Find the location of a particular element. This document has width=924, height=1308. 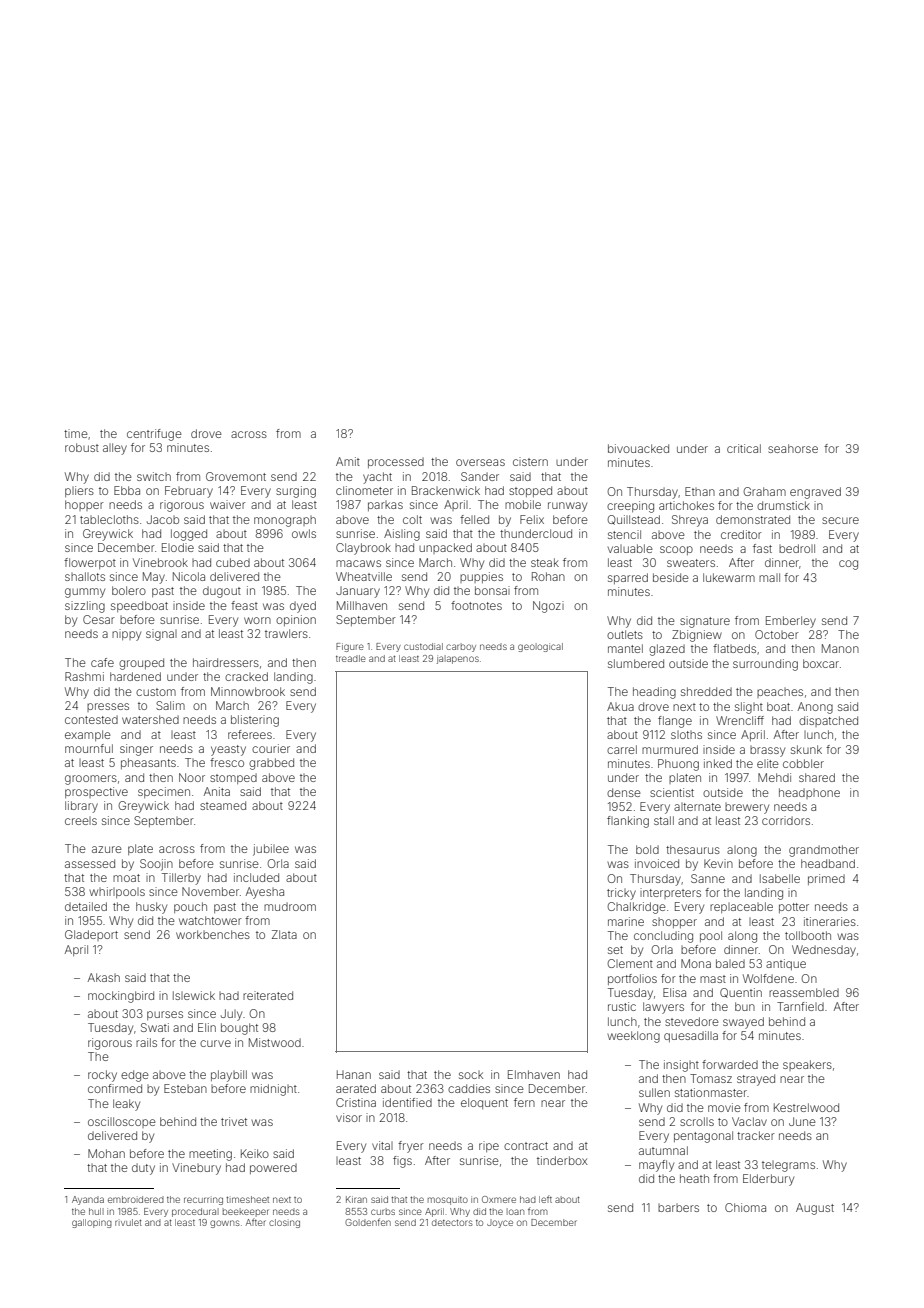

Joyce is located at coordinates (500, 1223).
